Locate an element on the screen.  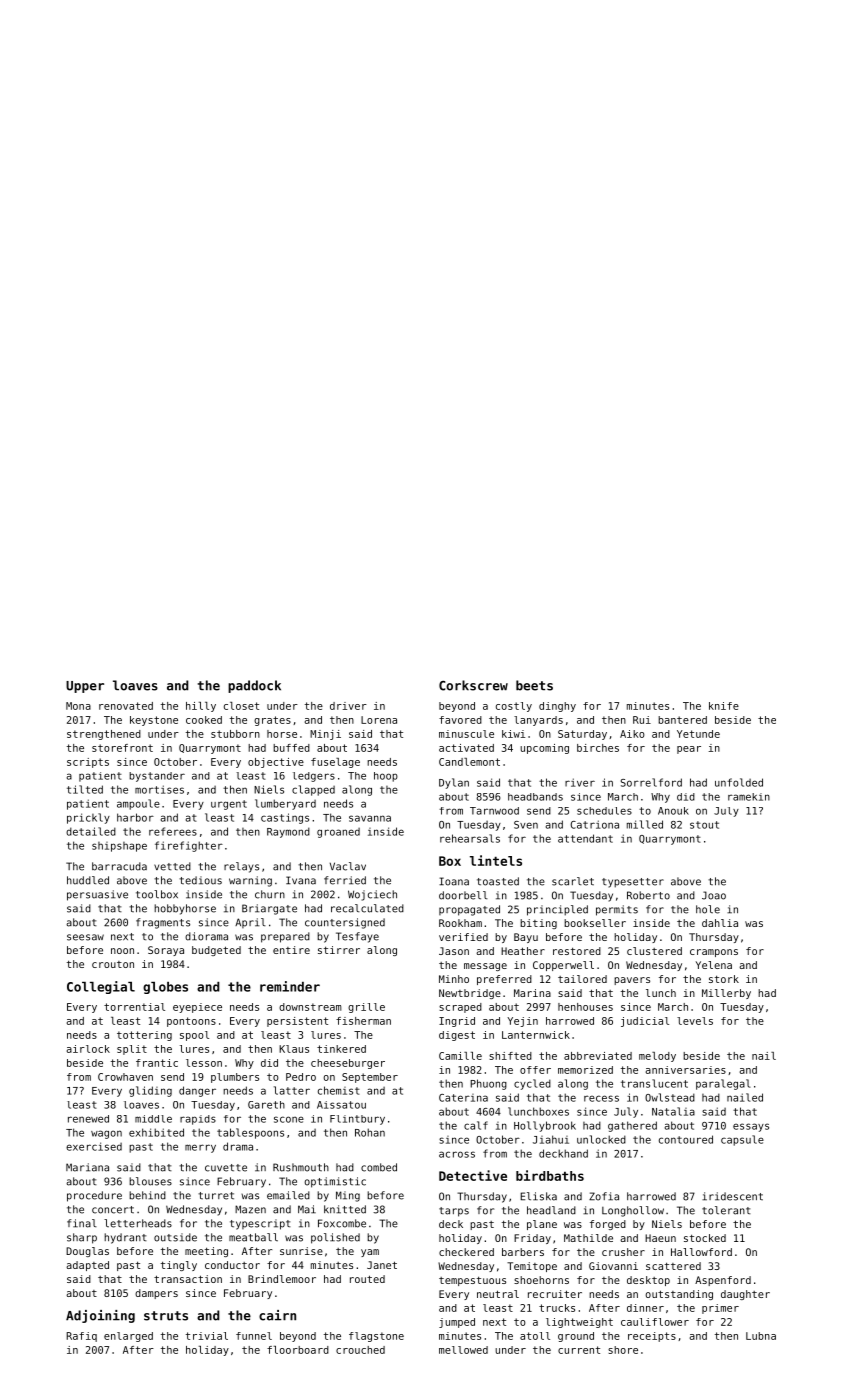
tempestuous is located at coordinates (472, 1281).
